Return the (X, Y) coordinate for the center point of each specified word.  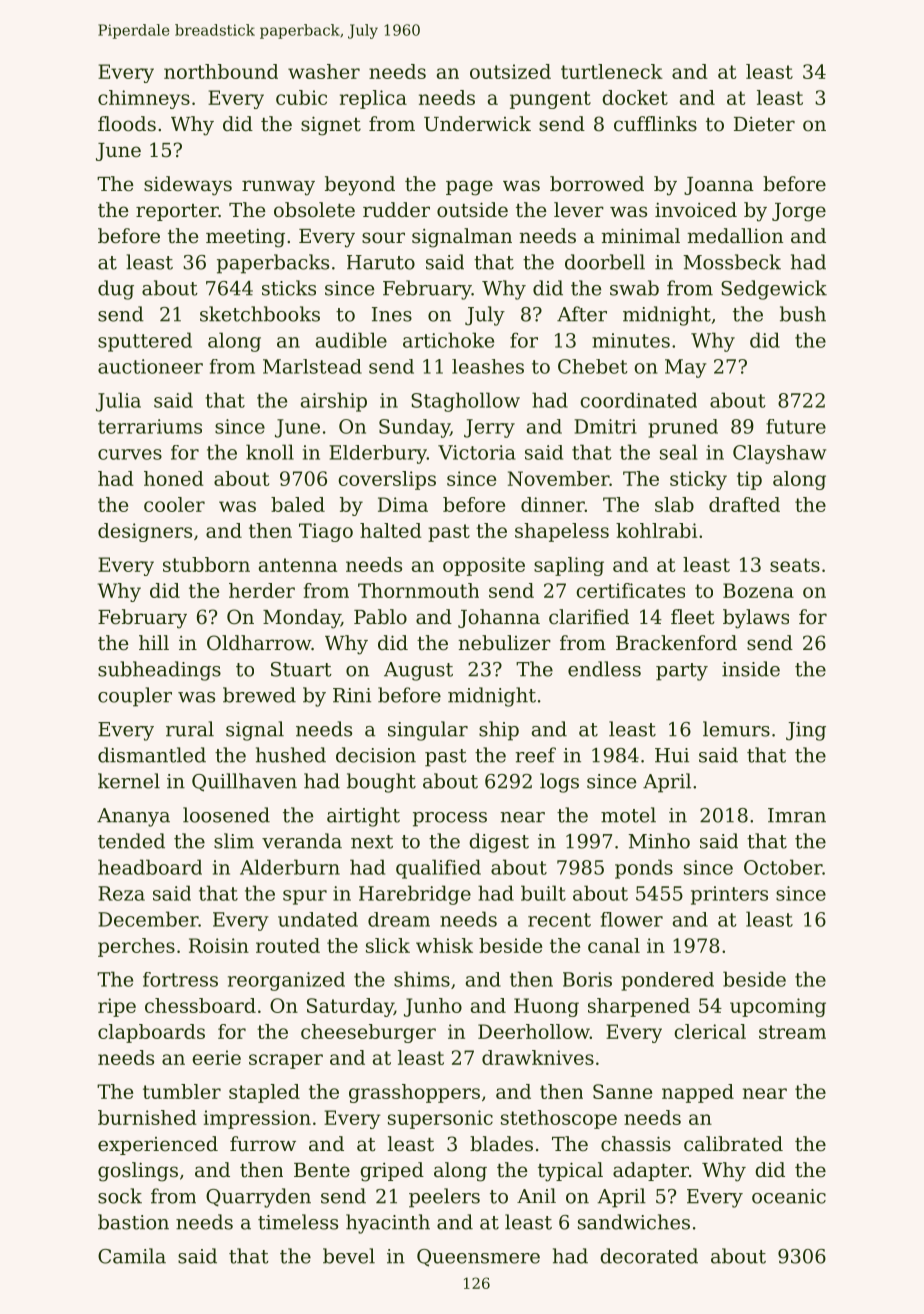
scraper (286, 1061)
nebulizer (504, 643)
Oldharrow (259, 643)
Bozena (758, 590)
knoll (270, 452)
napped (698, 1093)
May (686, 368)
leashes (488, 366)
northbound (221, 71)
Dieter (764, 124)
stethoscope (559, 1119)
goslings (138, 1172)
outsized (510, 71)
